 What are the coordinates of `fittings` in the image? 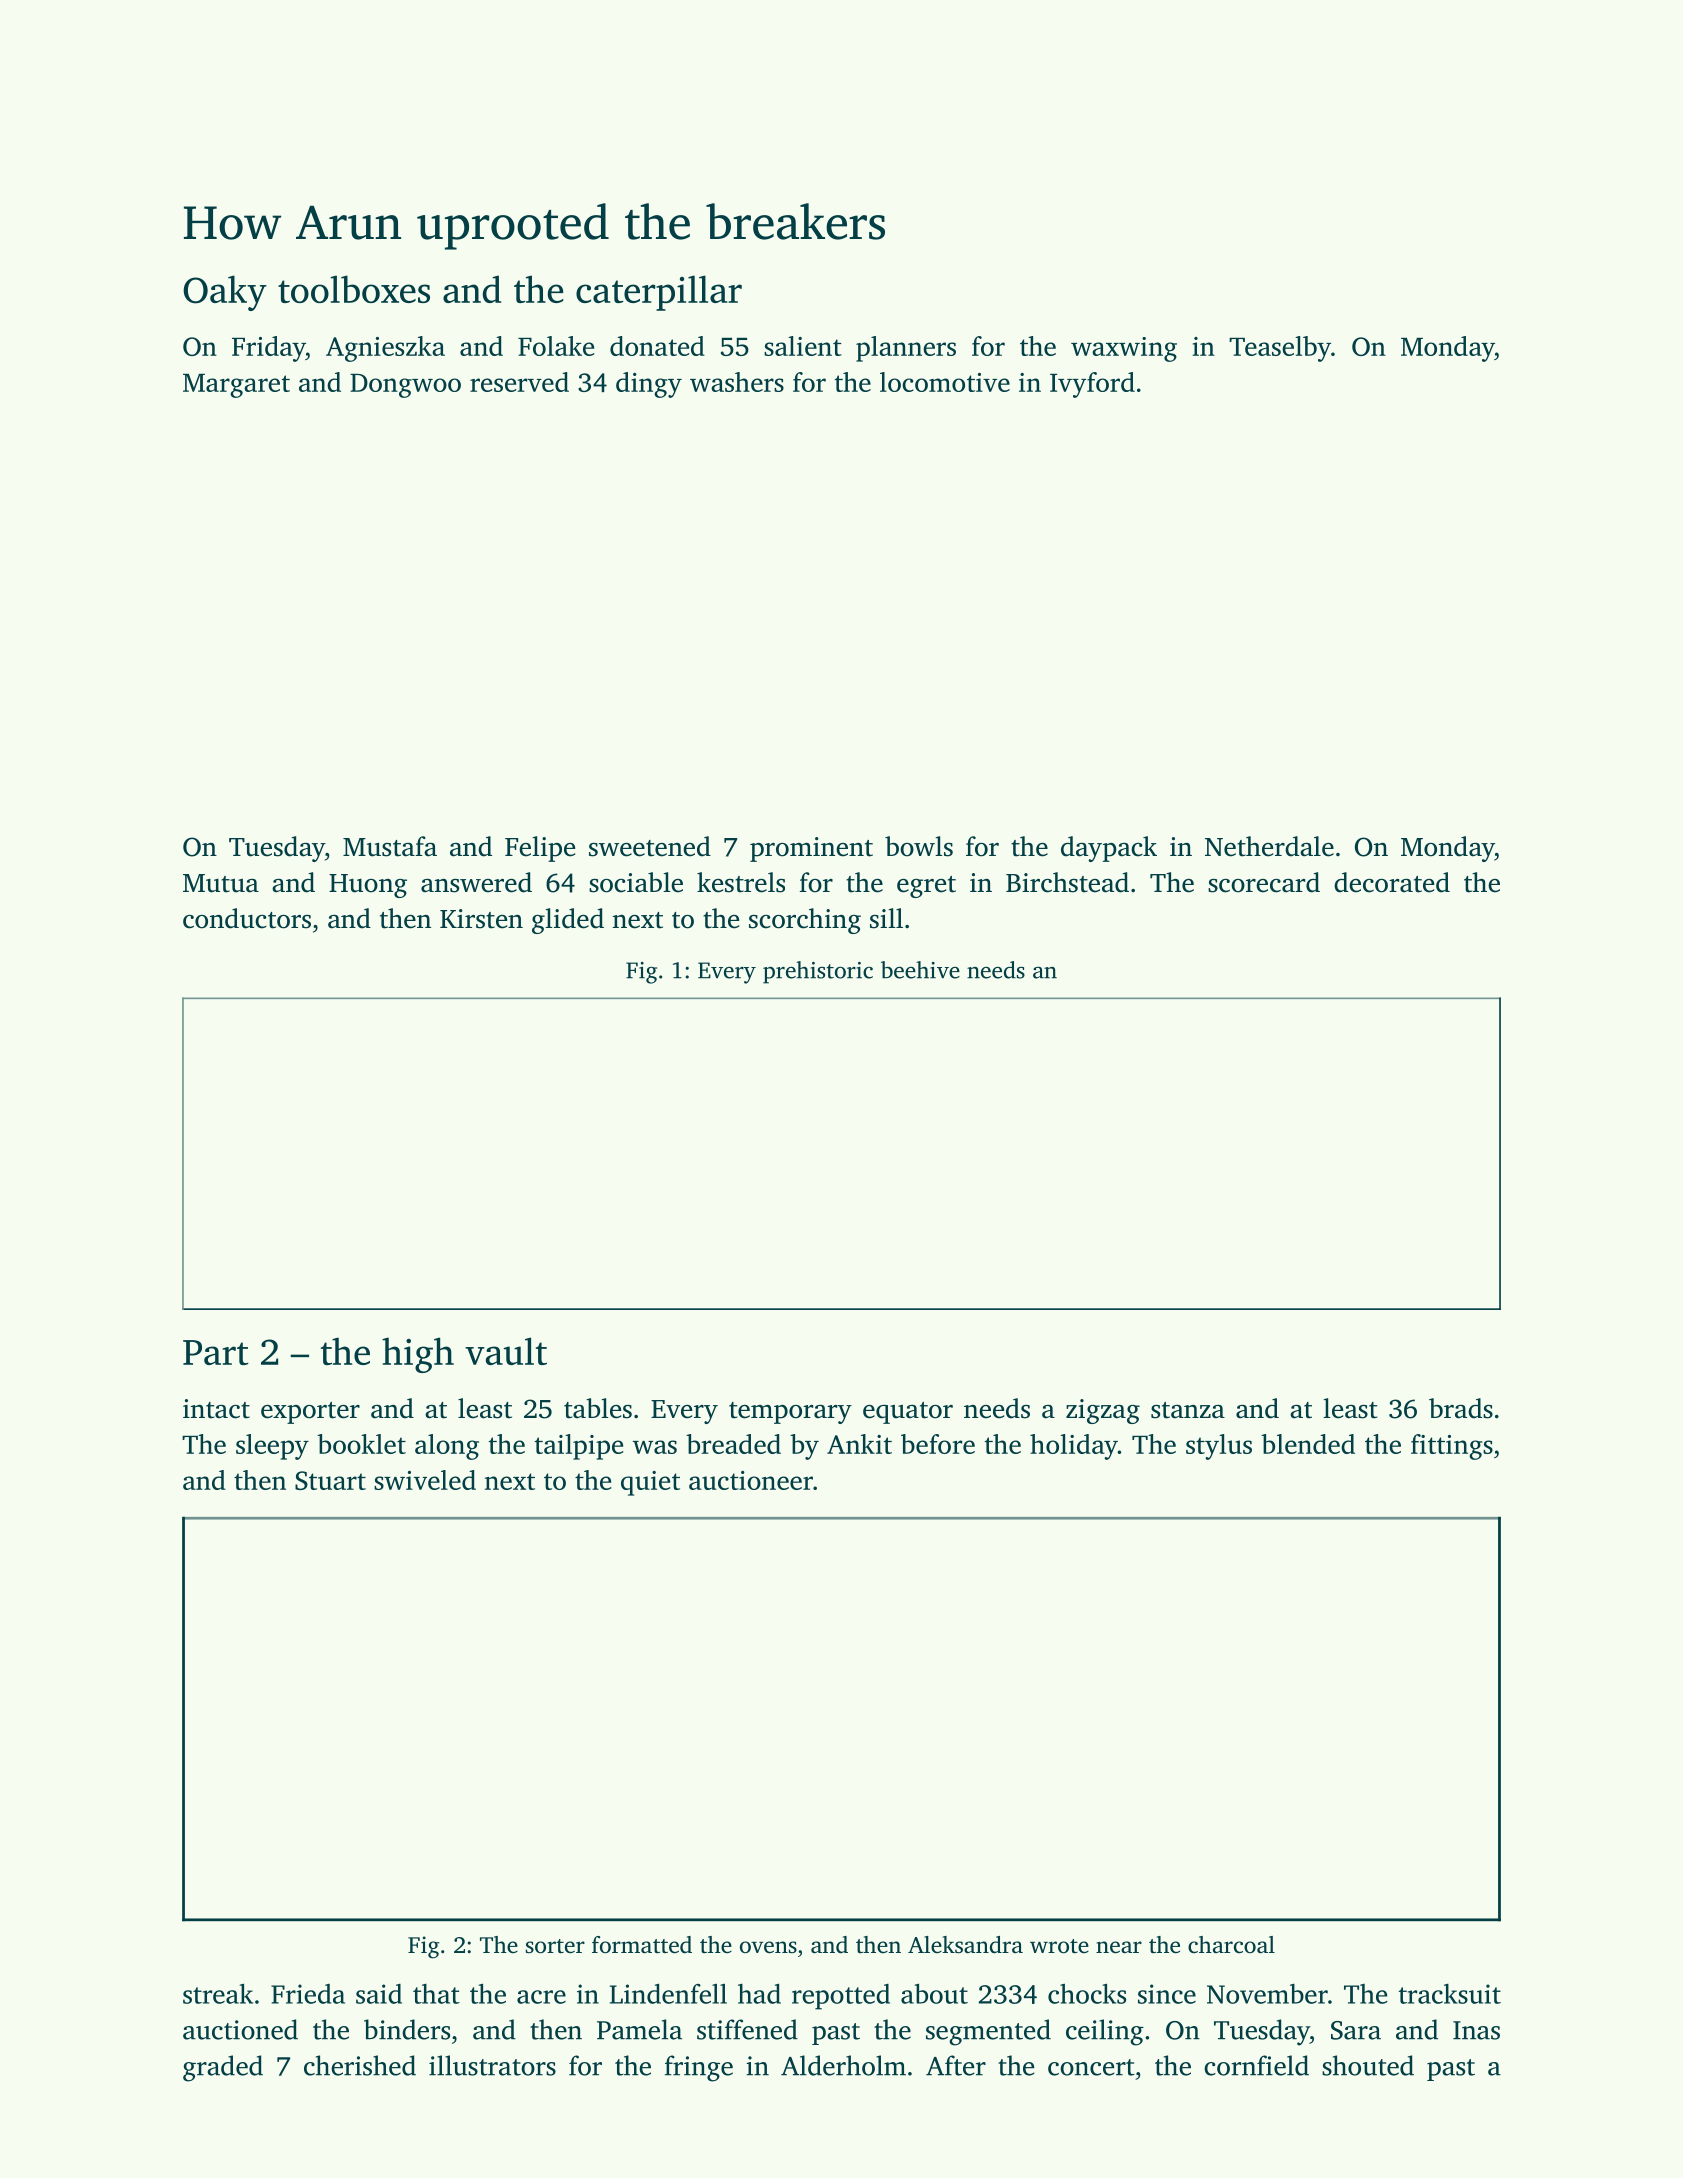 It's located at (1452, 1447).
